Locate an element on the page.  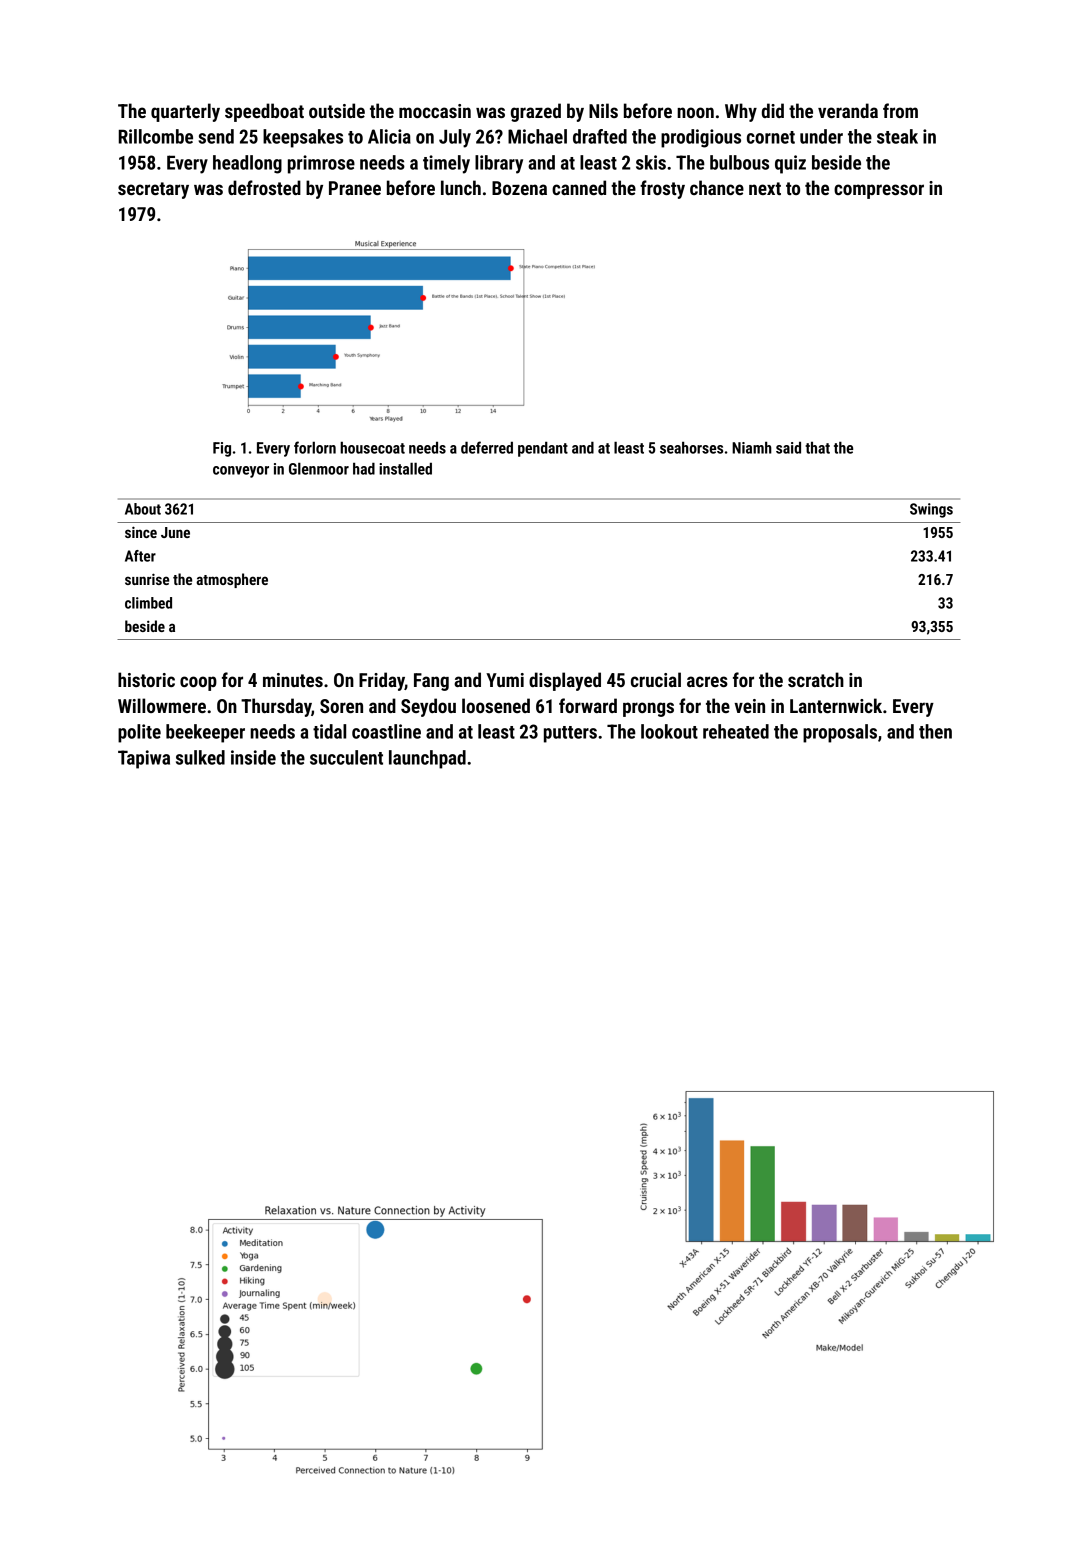
pendant is located at coordinates (543, 449).
